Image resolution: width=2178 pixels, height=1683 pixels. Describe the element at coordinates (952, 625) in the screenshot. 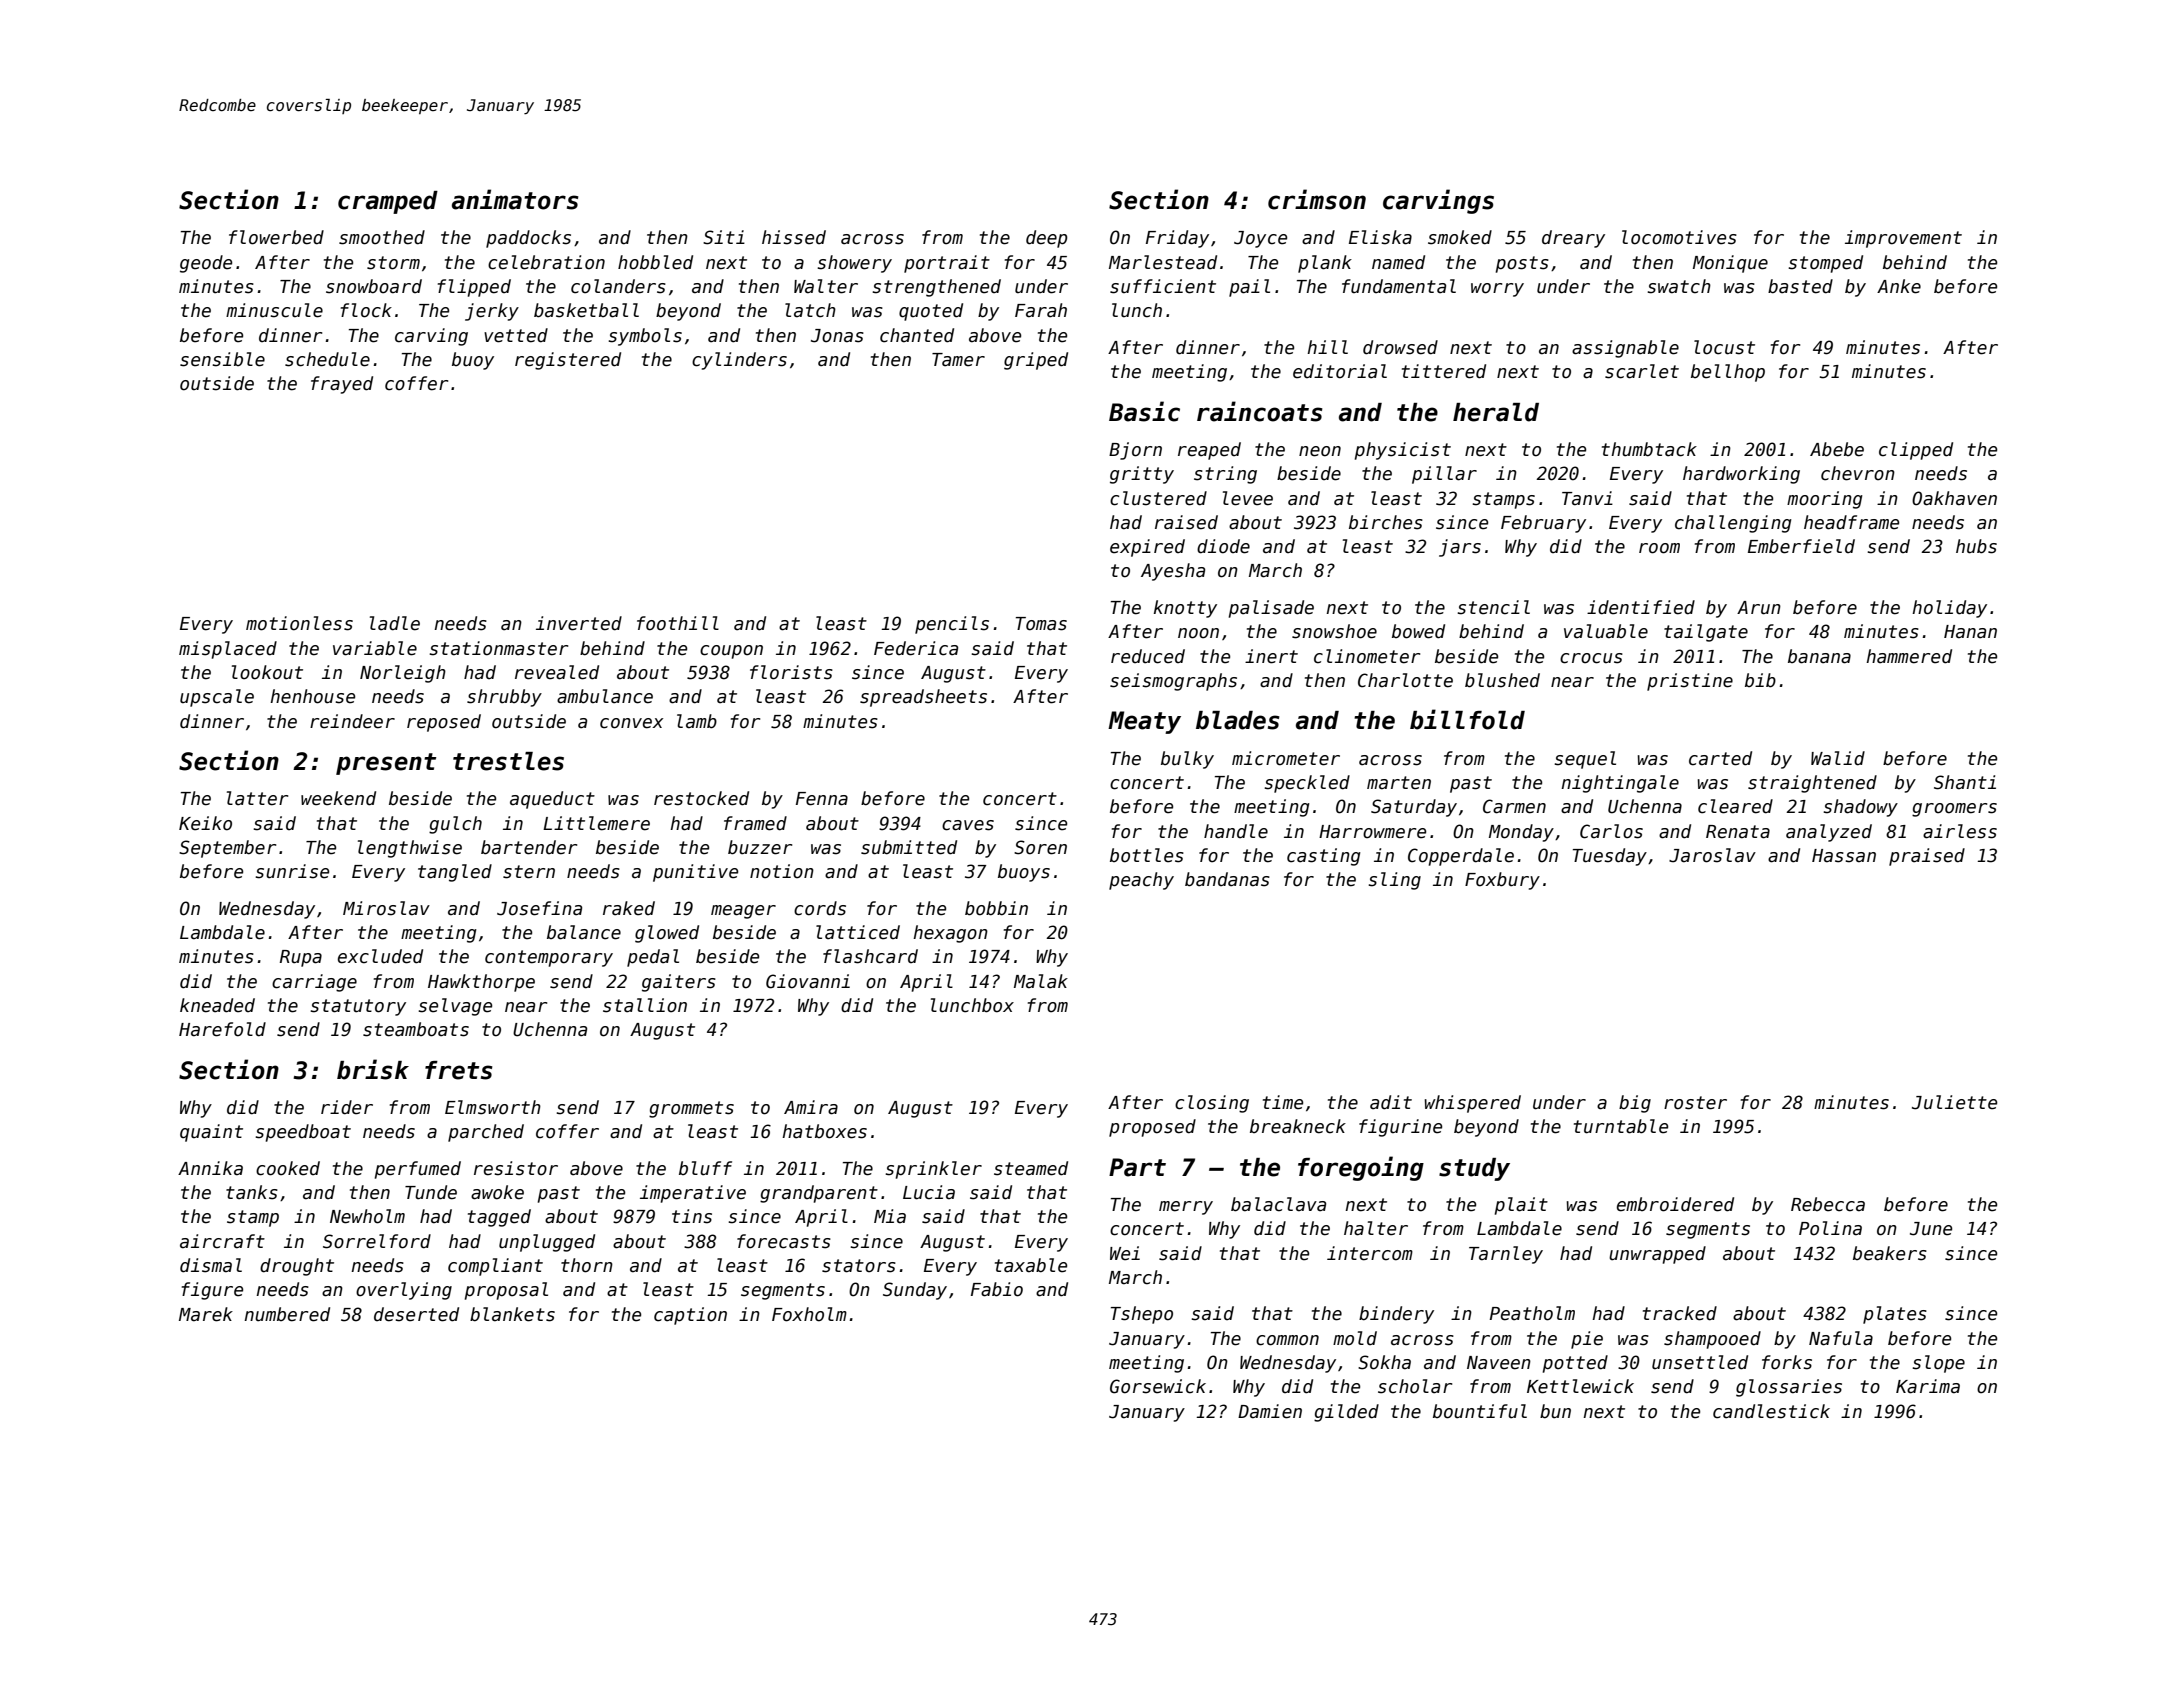

I see `pencils` at that location.
